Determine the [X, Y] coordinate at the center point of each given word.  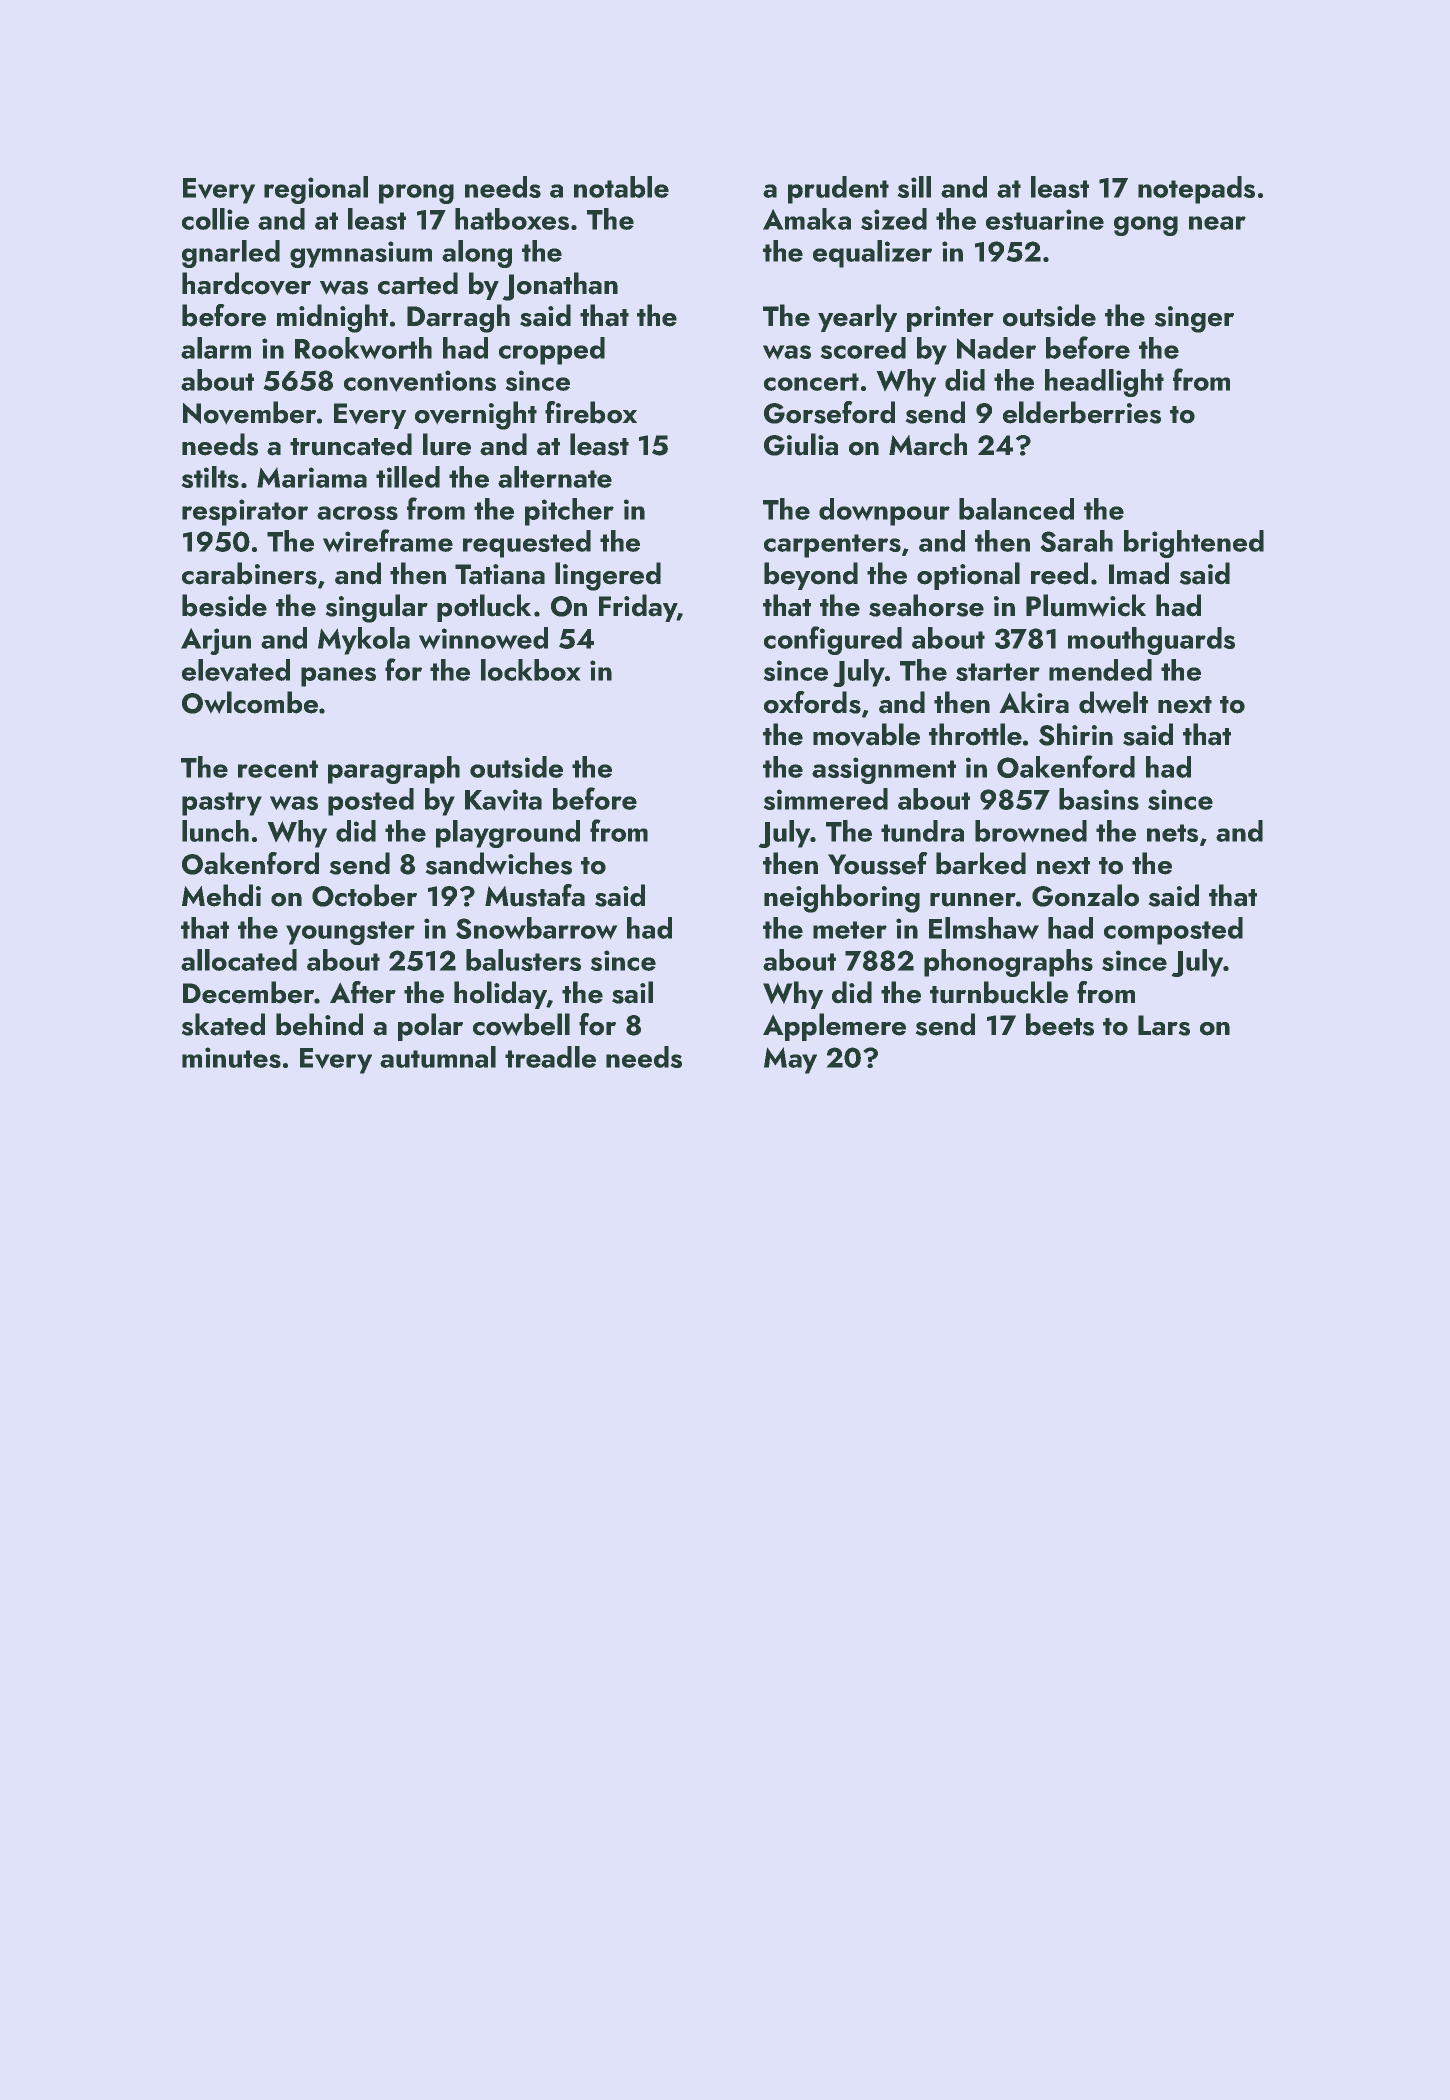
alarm [216, 348]
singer [1194, 319]
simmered [826, 799]
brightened [1194, 544]
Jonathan [560, 286]
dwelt [1113, 702]
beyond [811, 576]
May [790, 1060]
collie [215, 219]
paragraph [394, 770]
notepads [1196, 190]
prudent [838, 190]
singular [377, 608]
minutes [231, 1057]
